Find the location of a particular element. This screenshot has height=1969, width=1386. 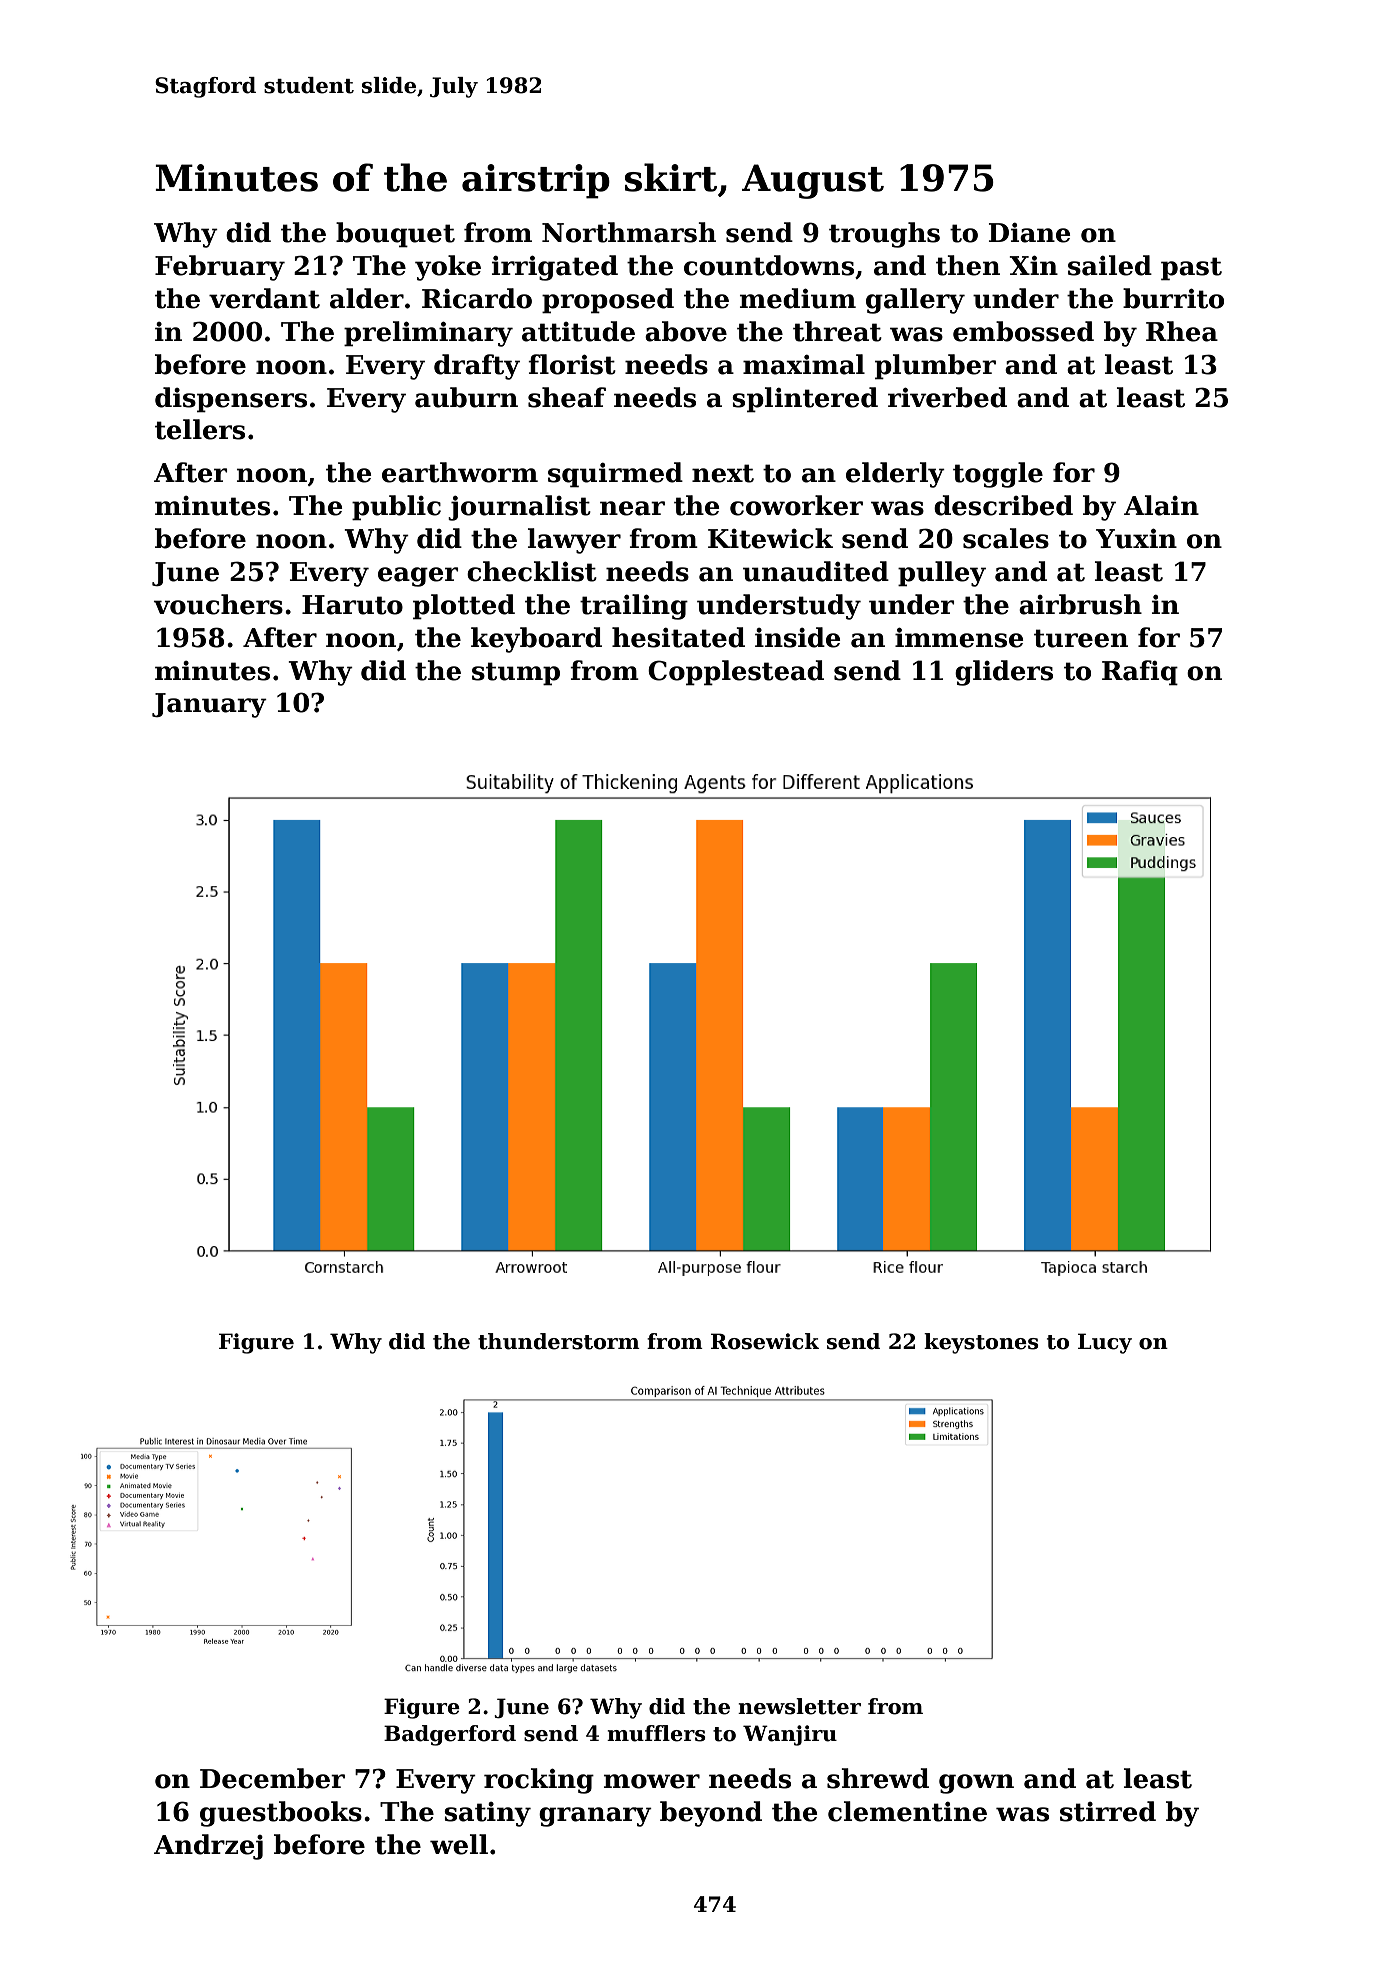

Haruto is located at coordinates (352, 605).
